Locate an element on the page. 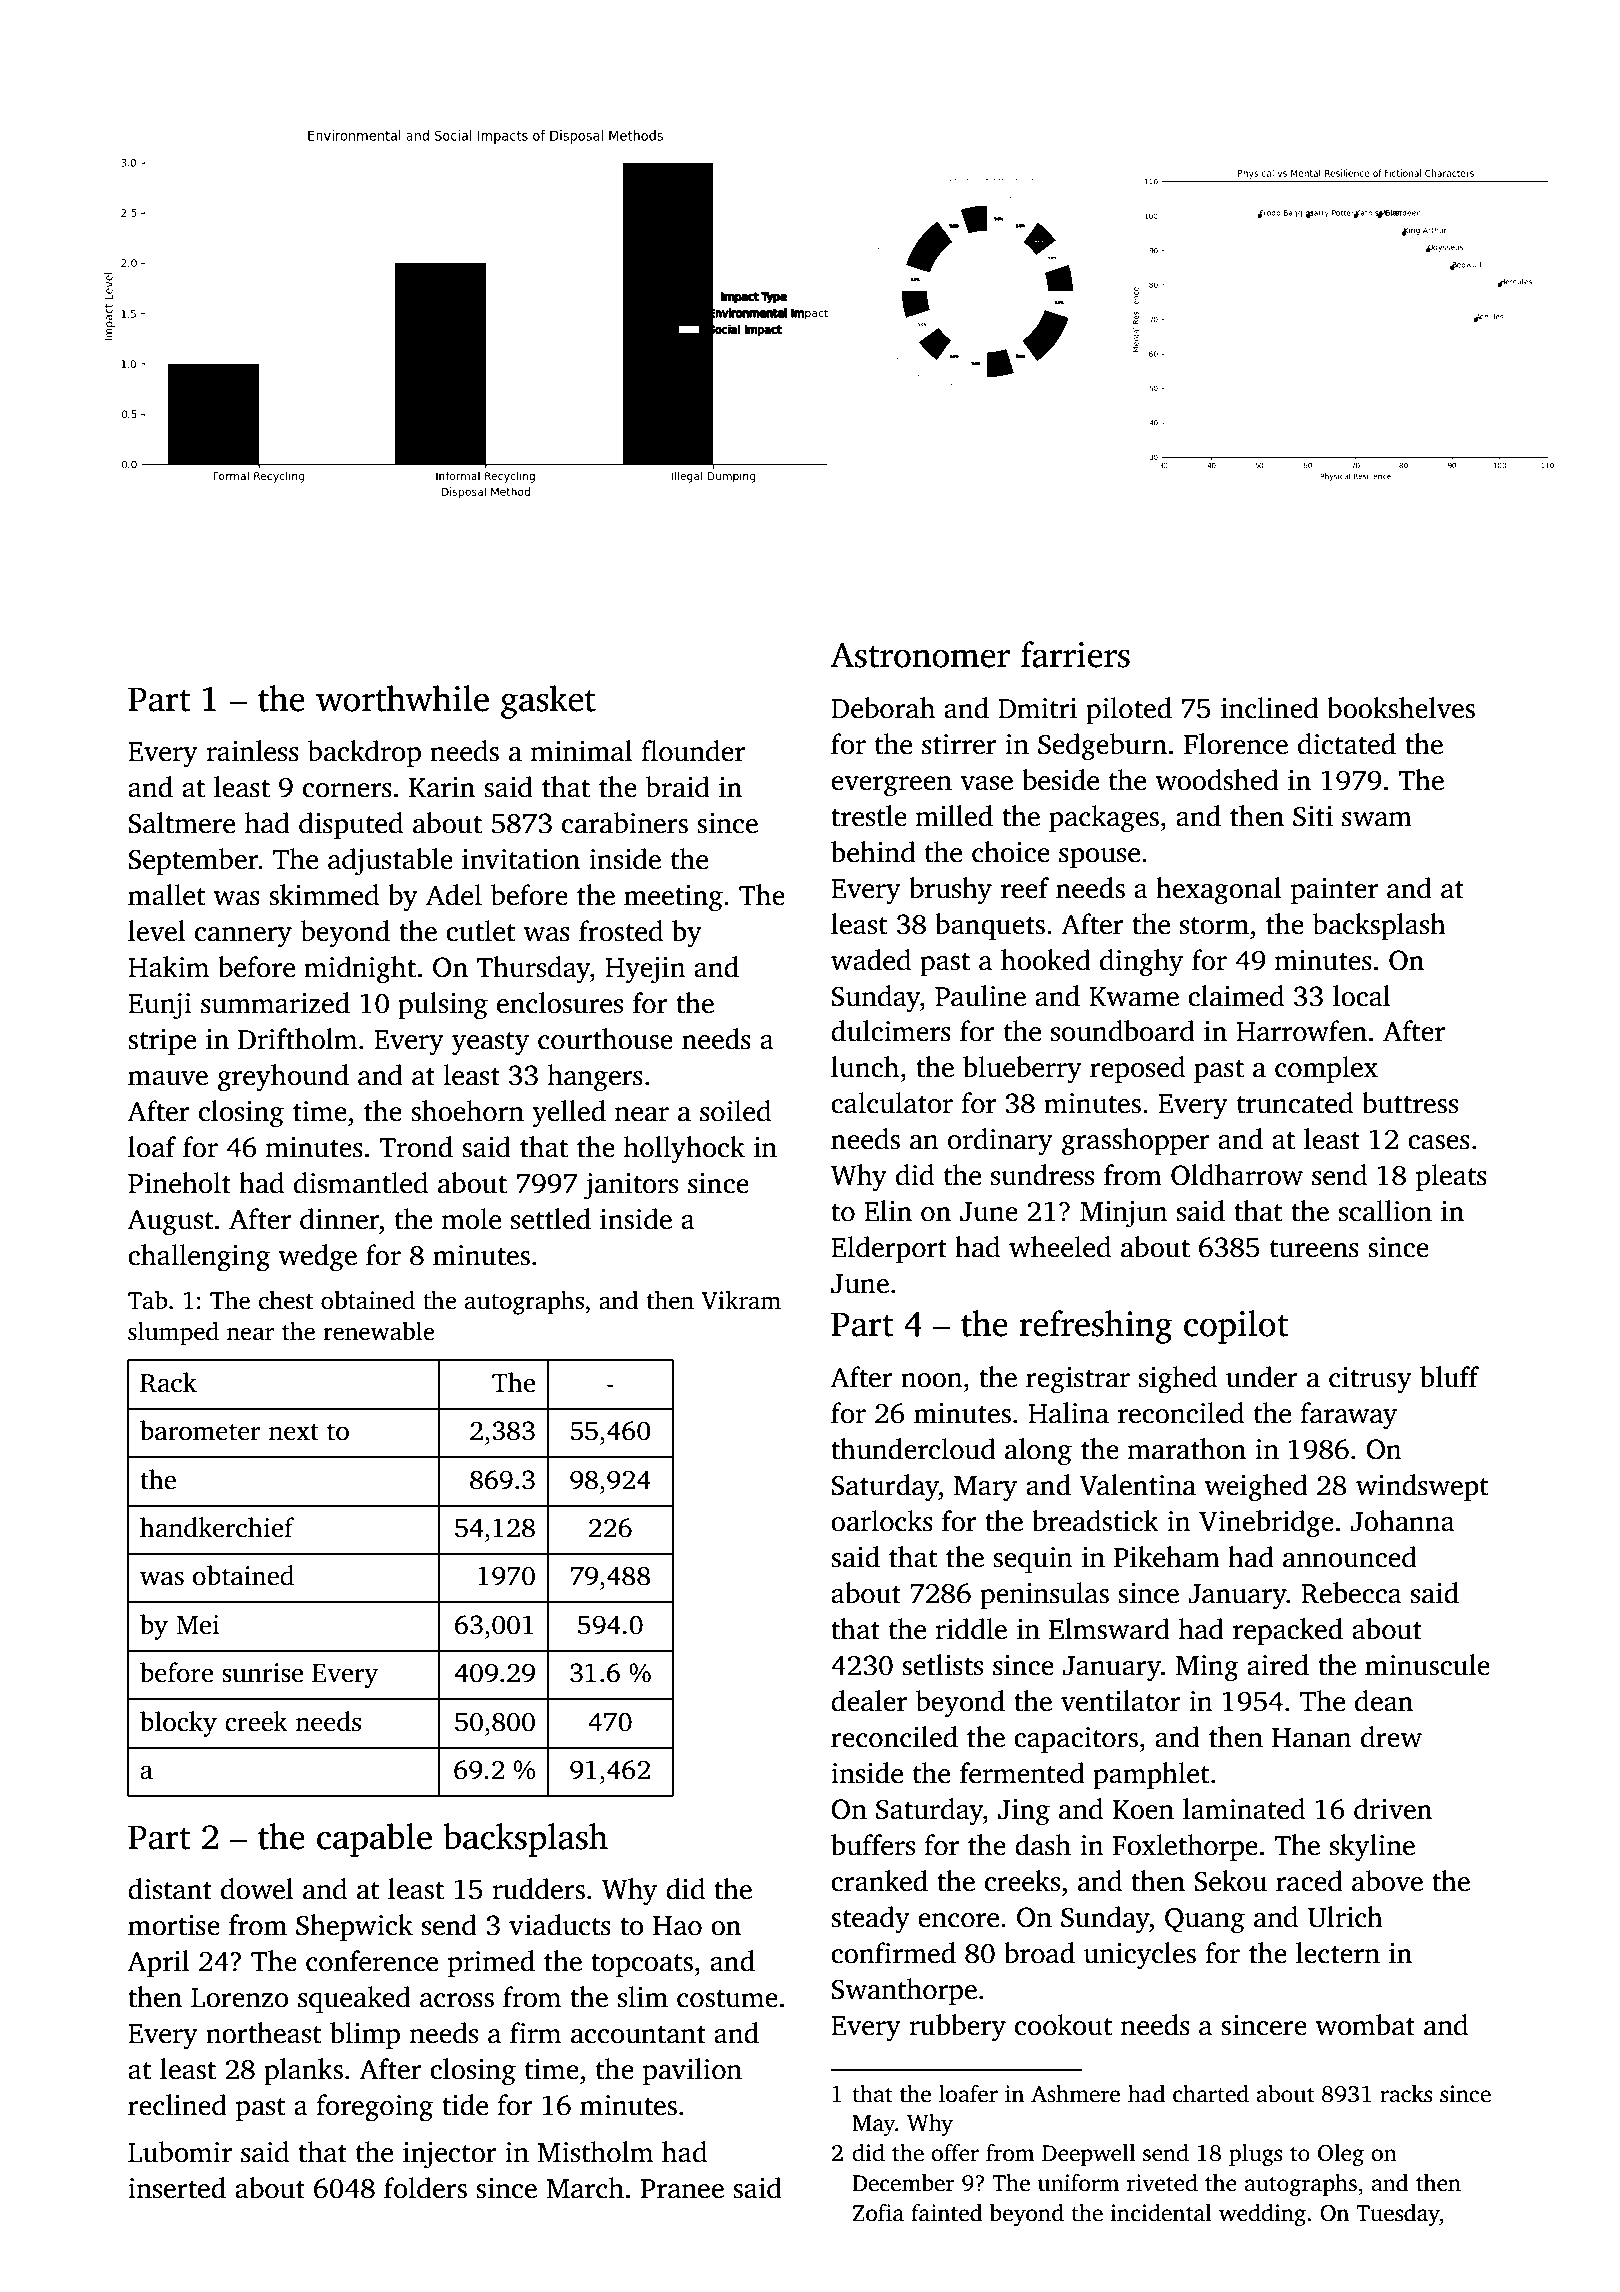  reclined is located at coordinates (177, 2105).
